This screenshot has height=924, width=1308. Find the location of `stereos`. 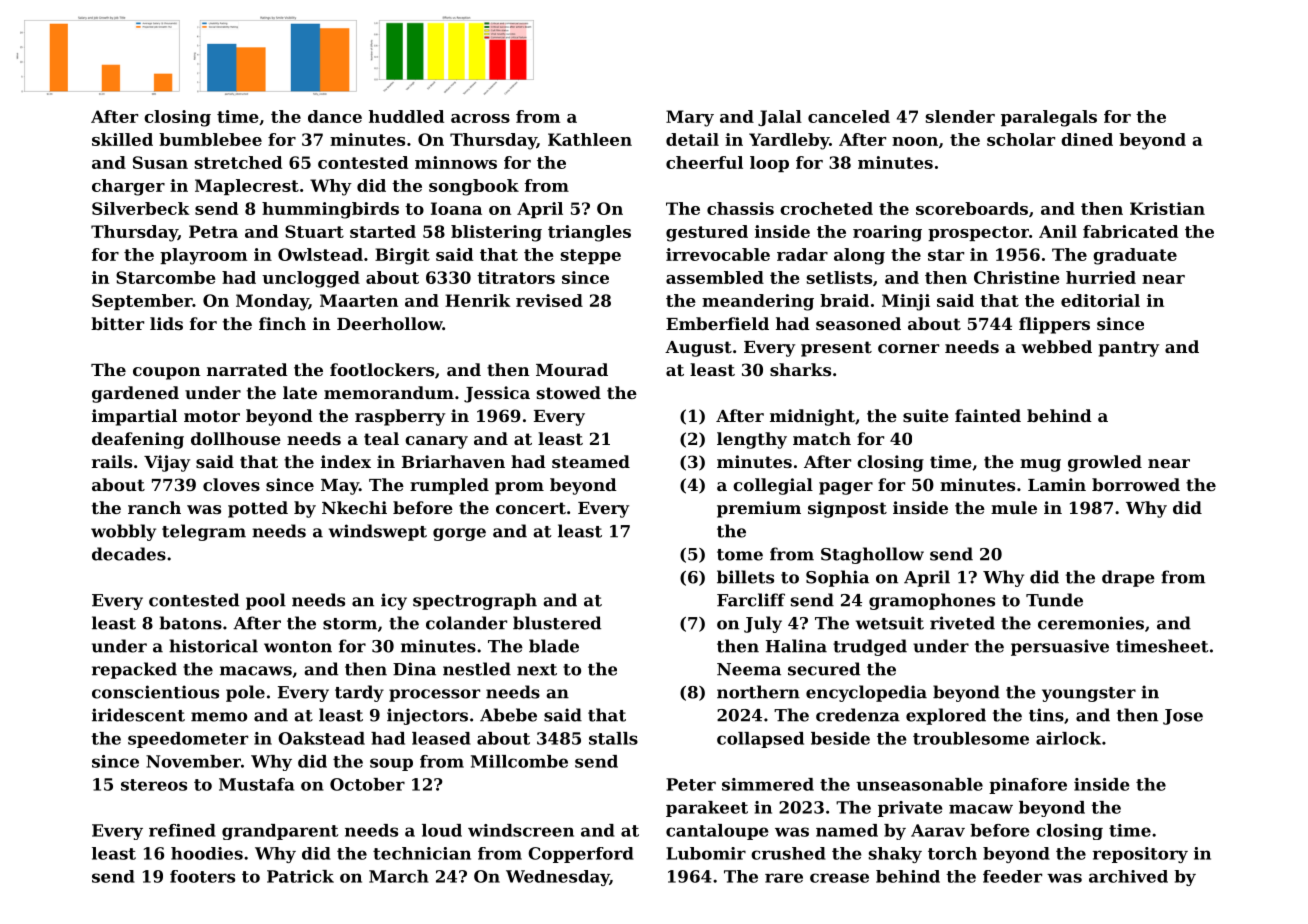

stereos is located at coordinates (154, 785).
